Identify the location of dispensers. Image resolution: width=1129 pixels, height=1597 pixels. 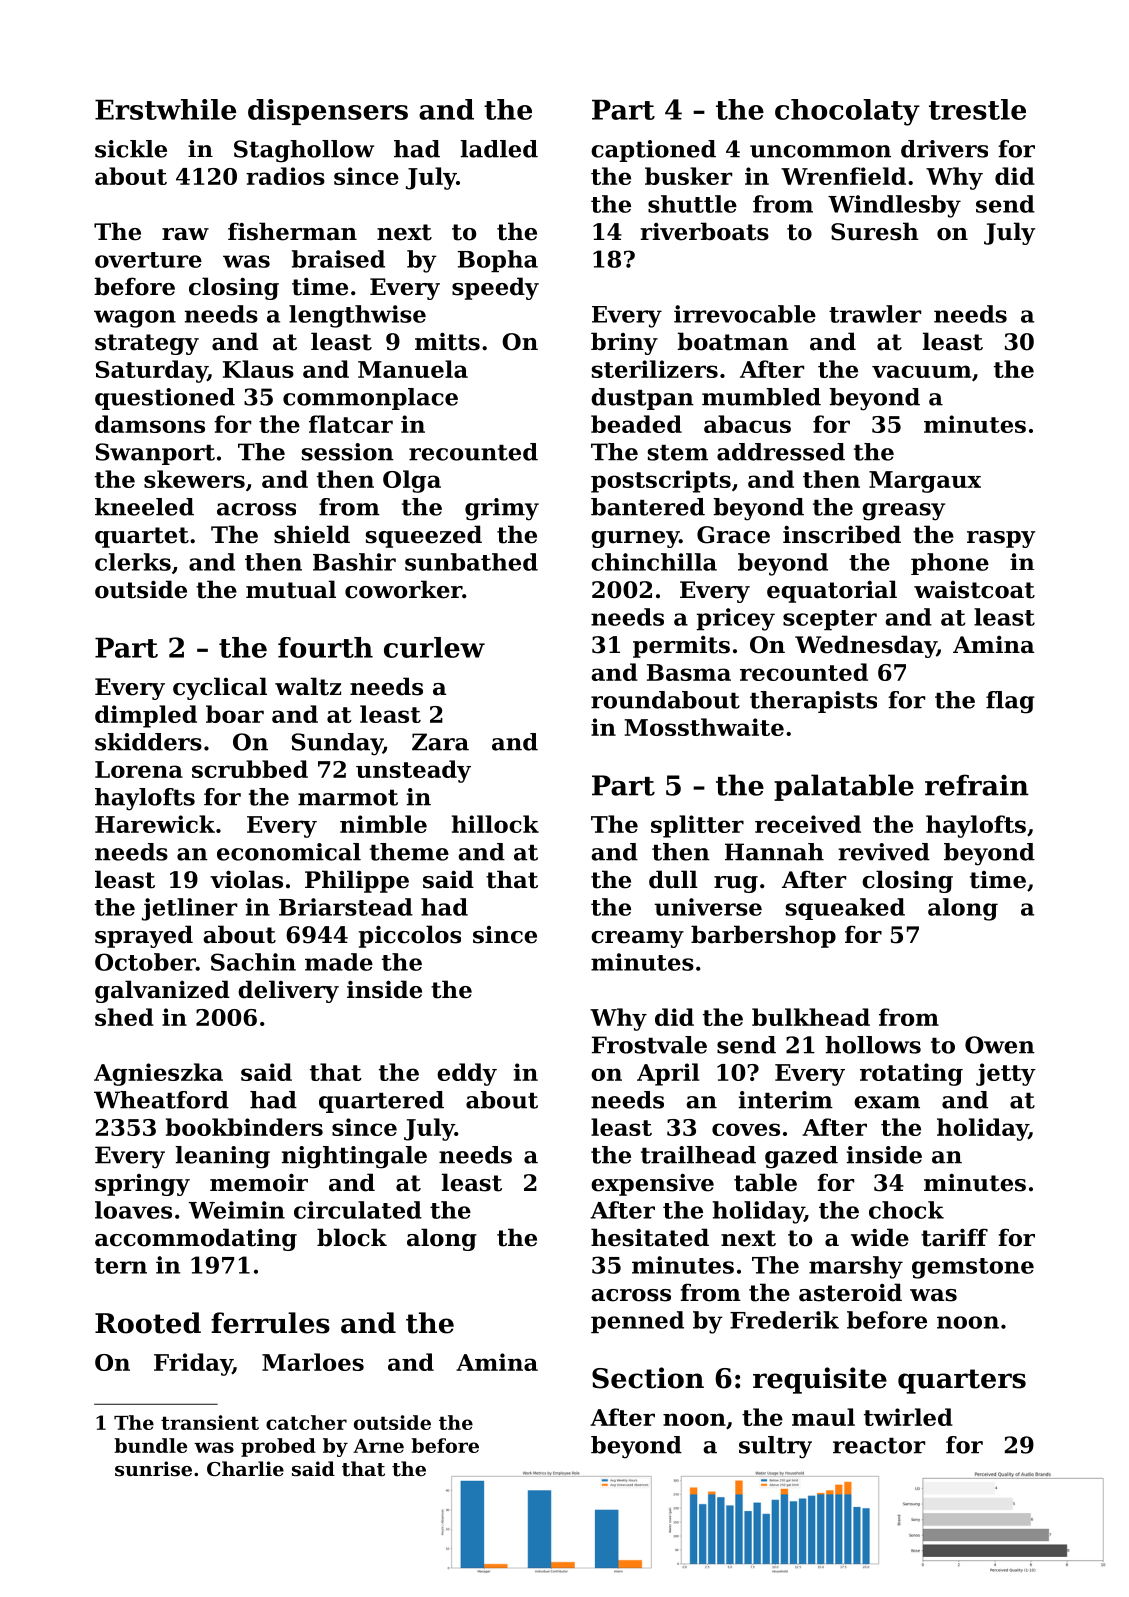
(328, 112).
